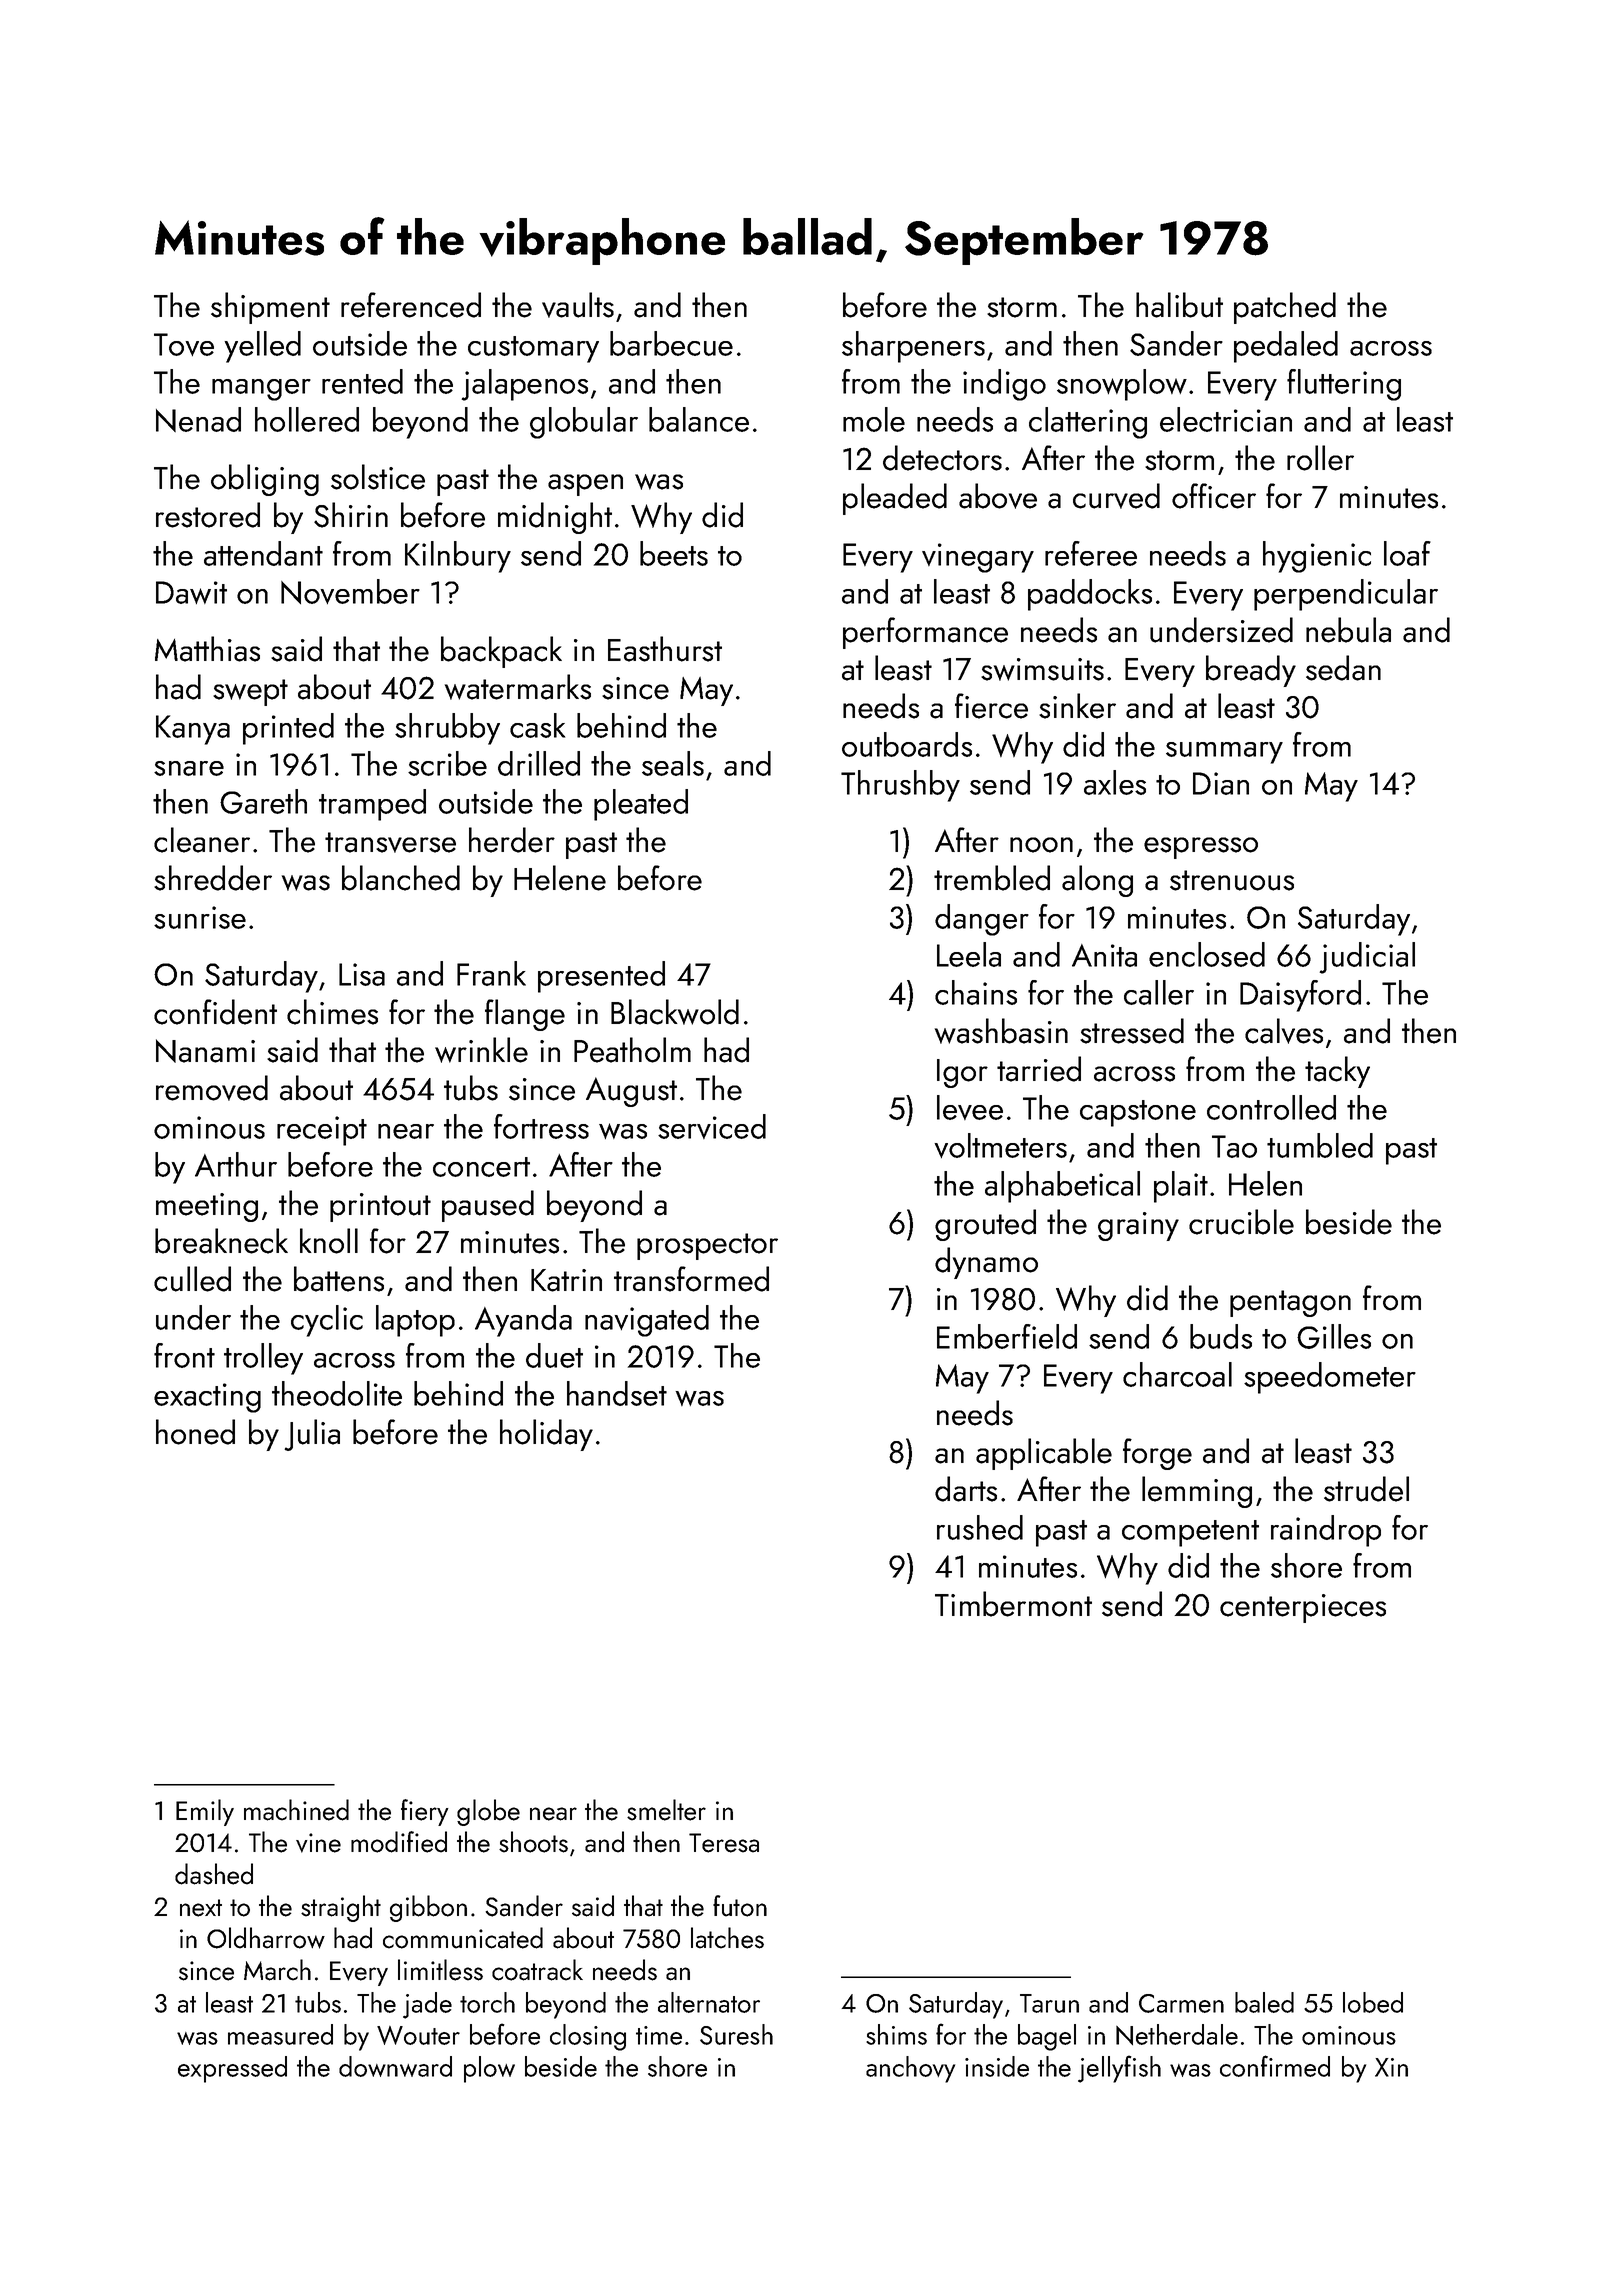 Image resolution: width=1620 pixels, height=2292 pixels. I want to click on Gilles, so click(1334, 1336).
